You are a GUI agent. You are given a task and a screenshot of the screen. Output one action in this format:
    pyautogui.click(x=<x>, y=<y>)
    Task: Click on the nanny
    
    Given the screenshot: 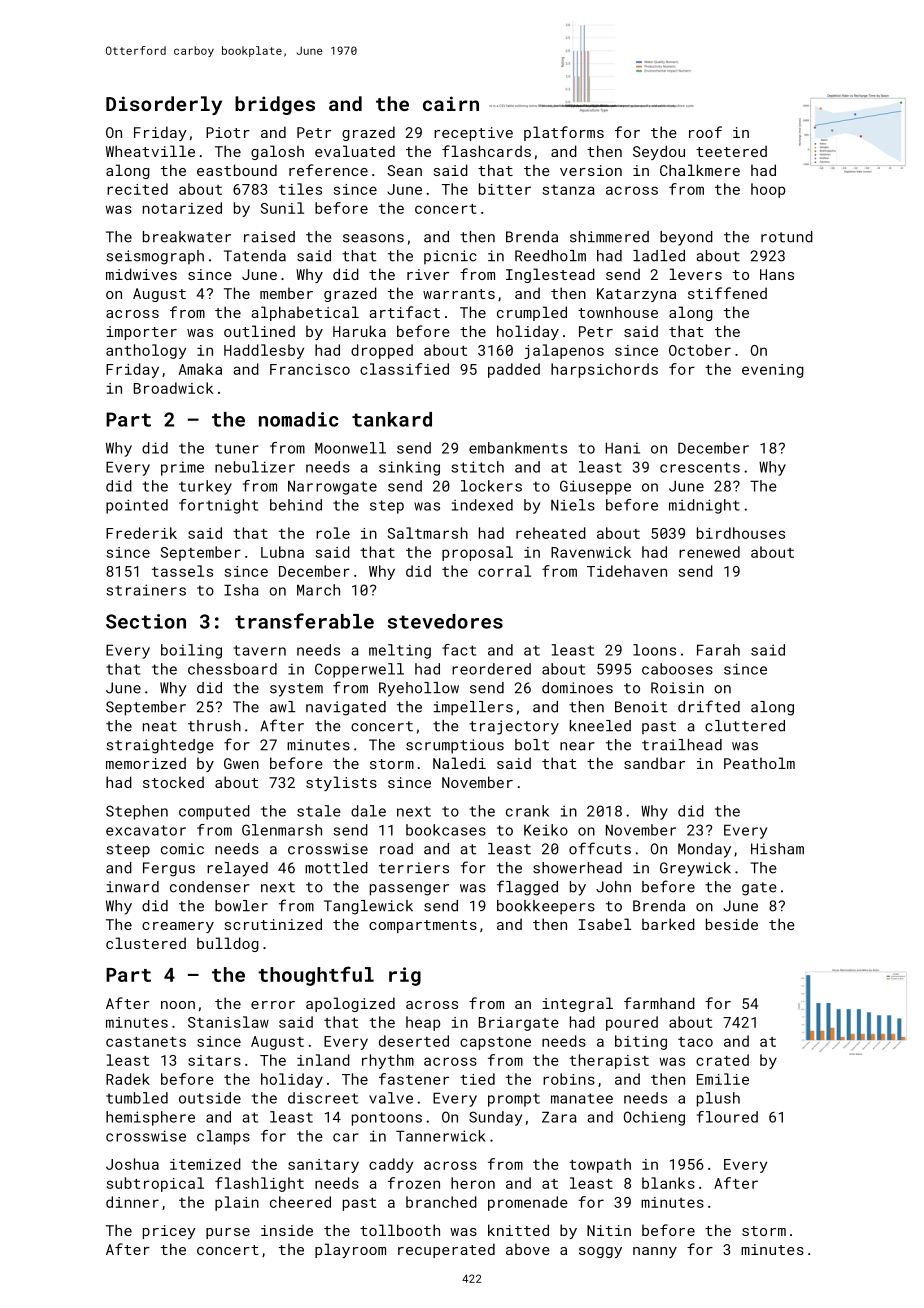 What is the action you would take?
    pyautogui.click(x=655, y=1252)
